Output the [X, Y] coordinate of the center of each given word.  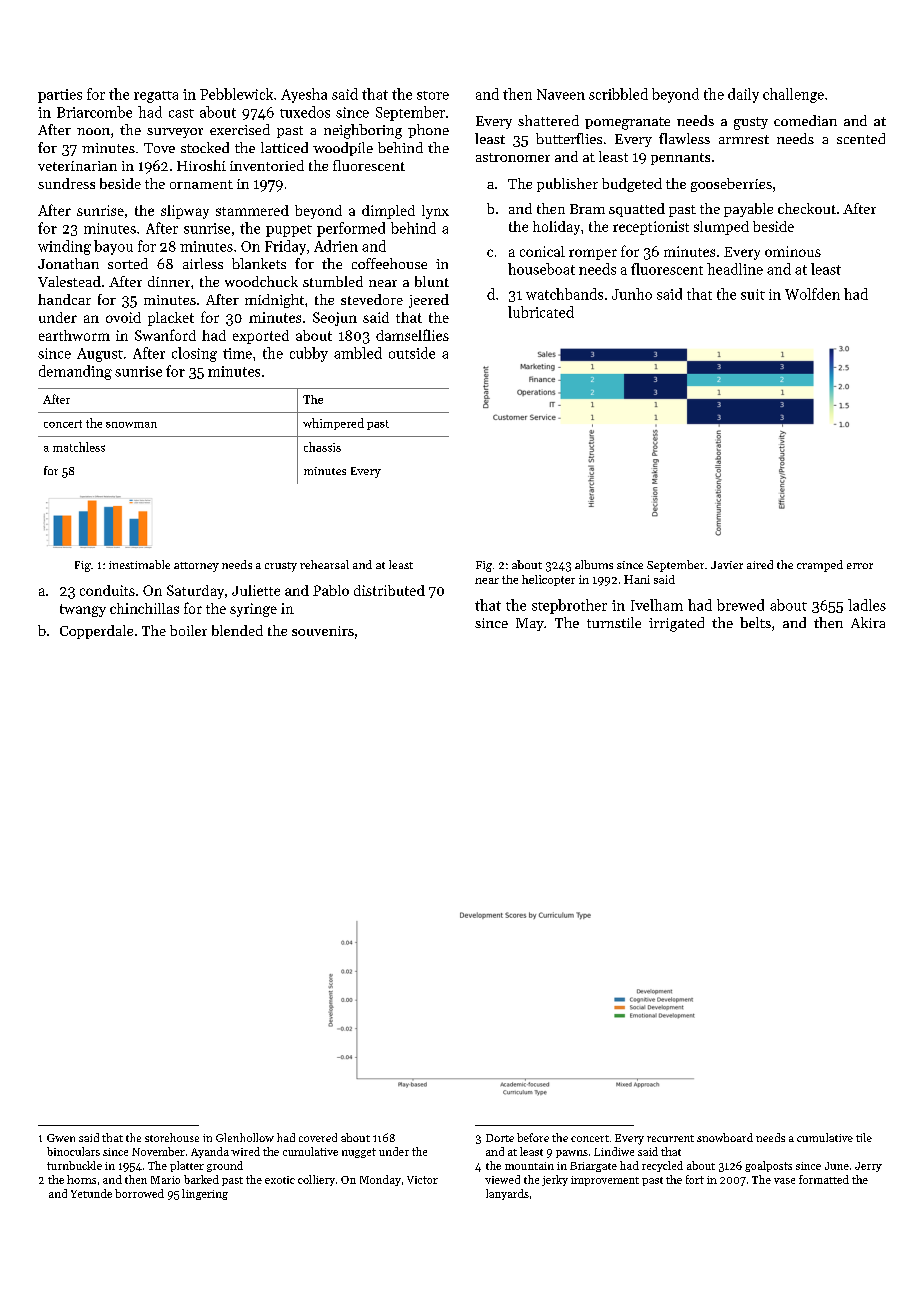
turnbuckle [74, 1165]
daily [743, 95]
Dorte [500, 1138]
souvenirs [323, 631]
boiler [188, 630]
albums [594, 564]
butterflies [569, 138]
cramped [820, 566]
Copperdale [96, 632]
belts [755, 622]
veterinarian [77, 166]
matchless [79, 447]
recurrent [670, 1138]
